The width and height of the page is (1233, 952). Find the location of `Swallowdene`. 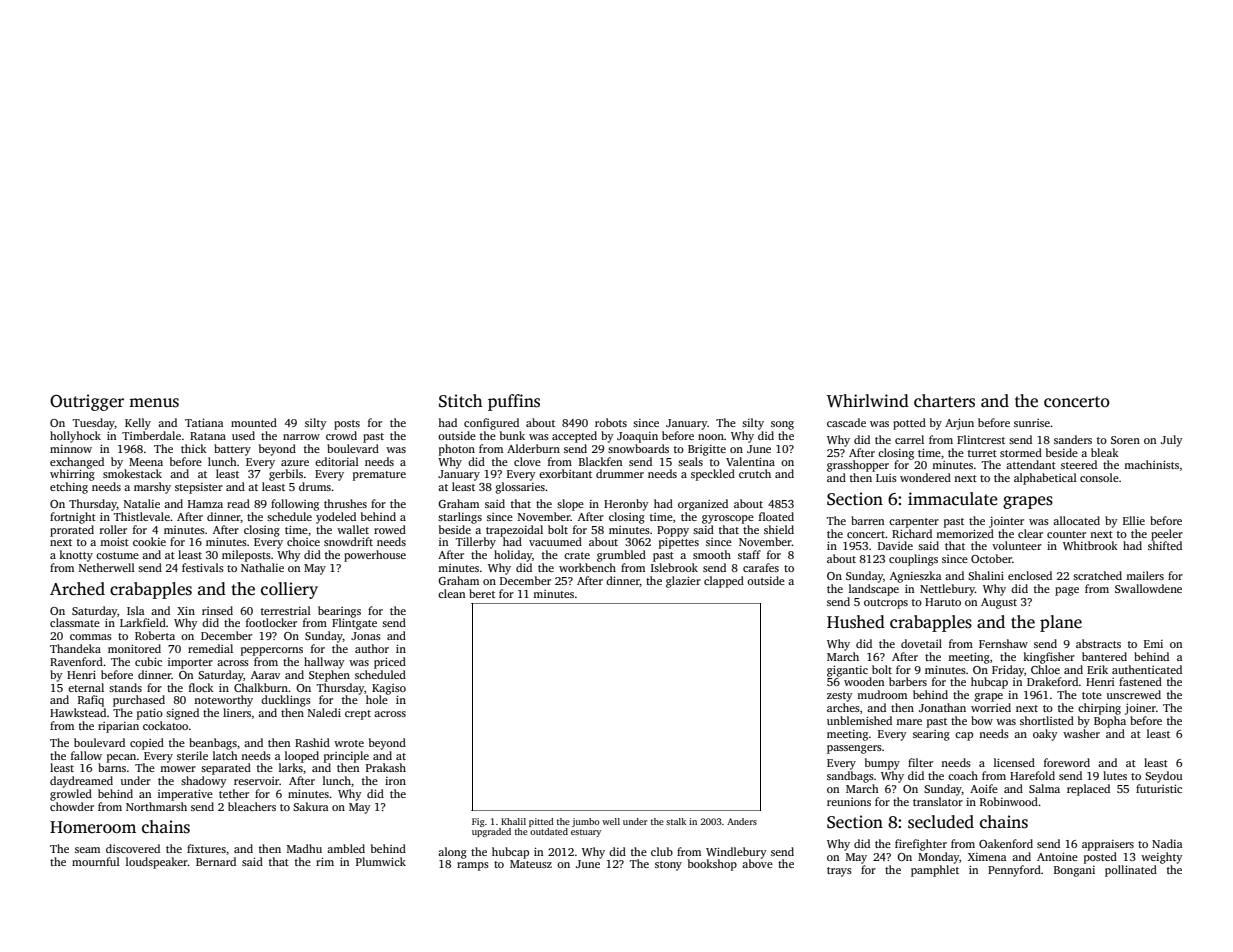

Swallowdene is located at coordinates (1148, 588).
